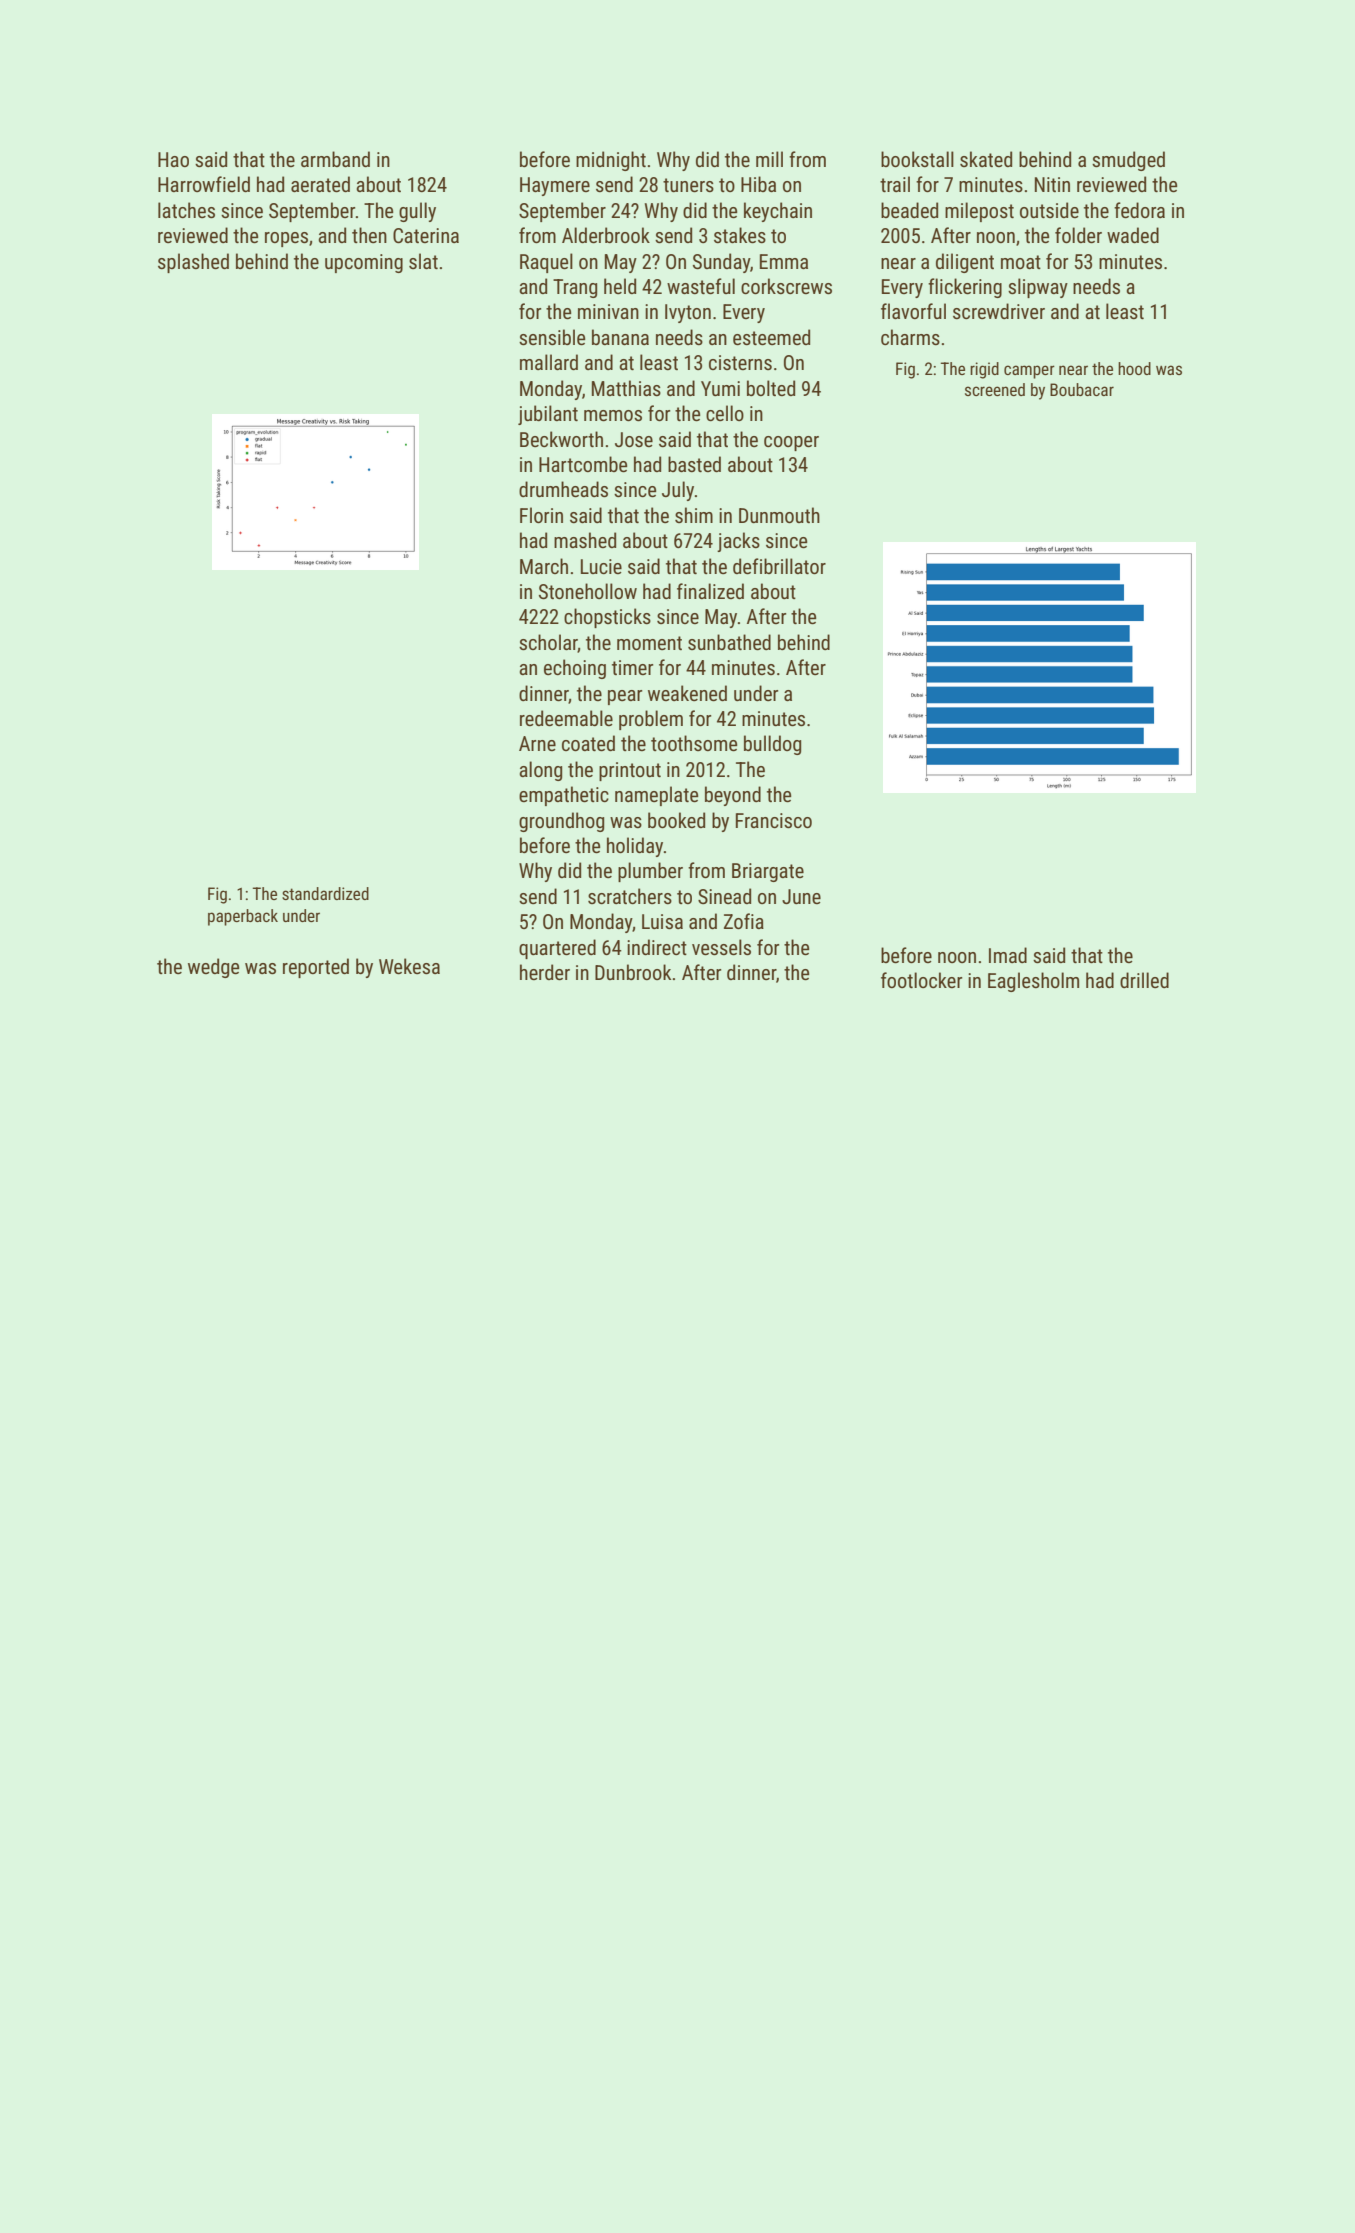 This screenshot has width=1355, height=2233. Describe the element at coordinates (740, 235) in the screenshot. I see `stakes` at that location.
